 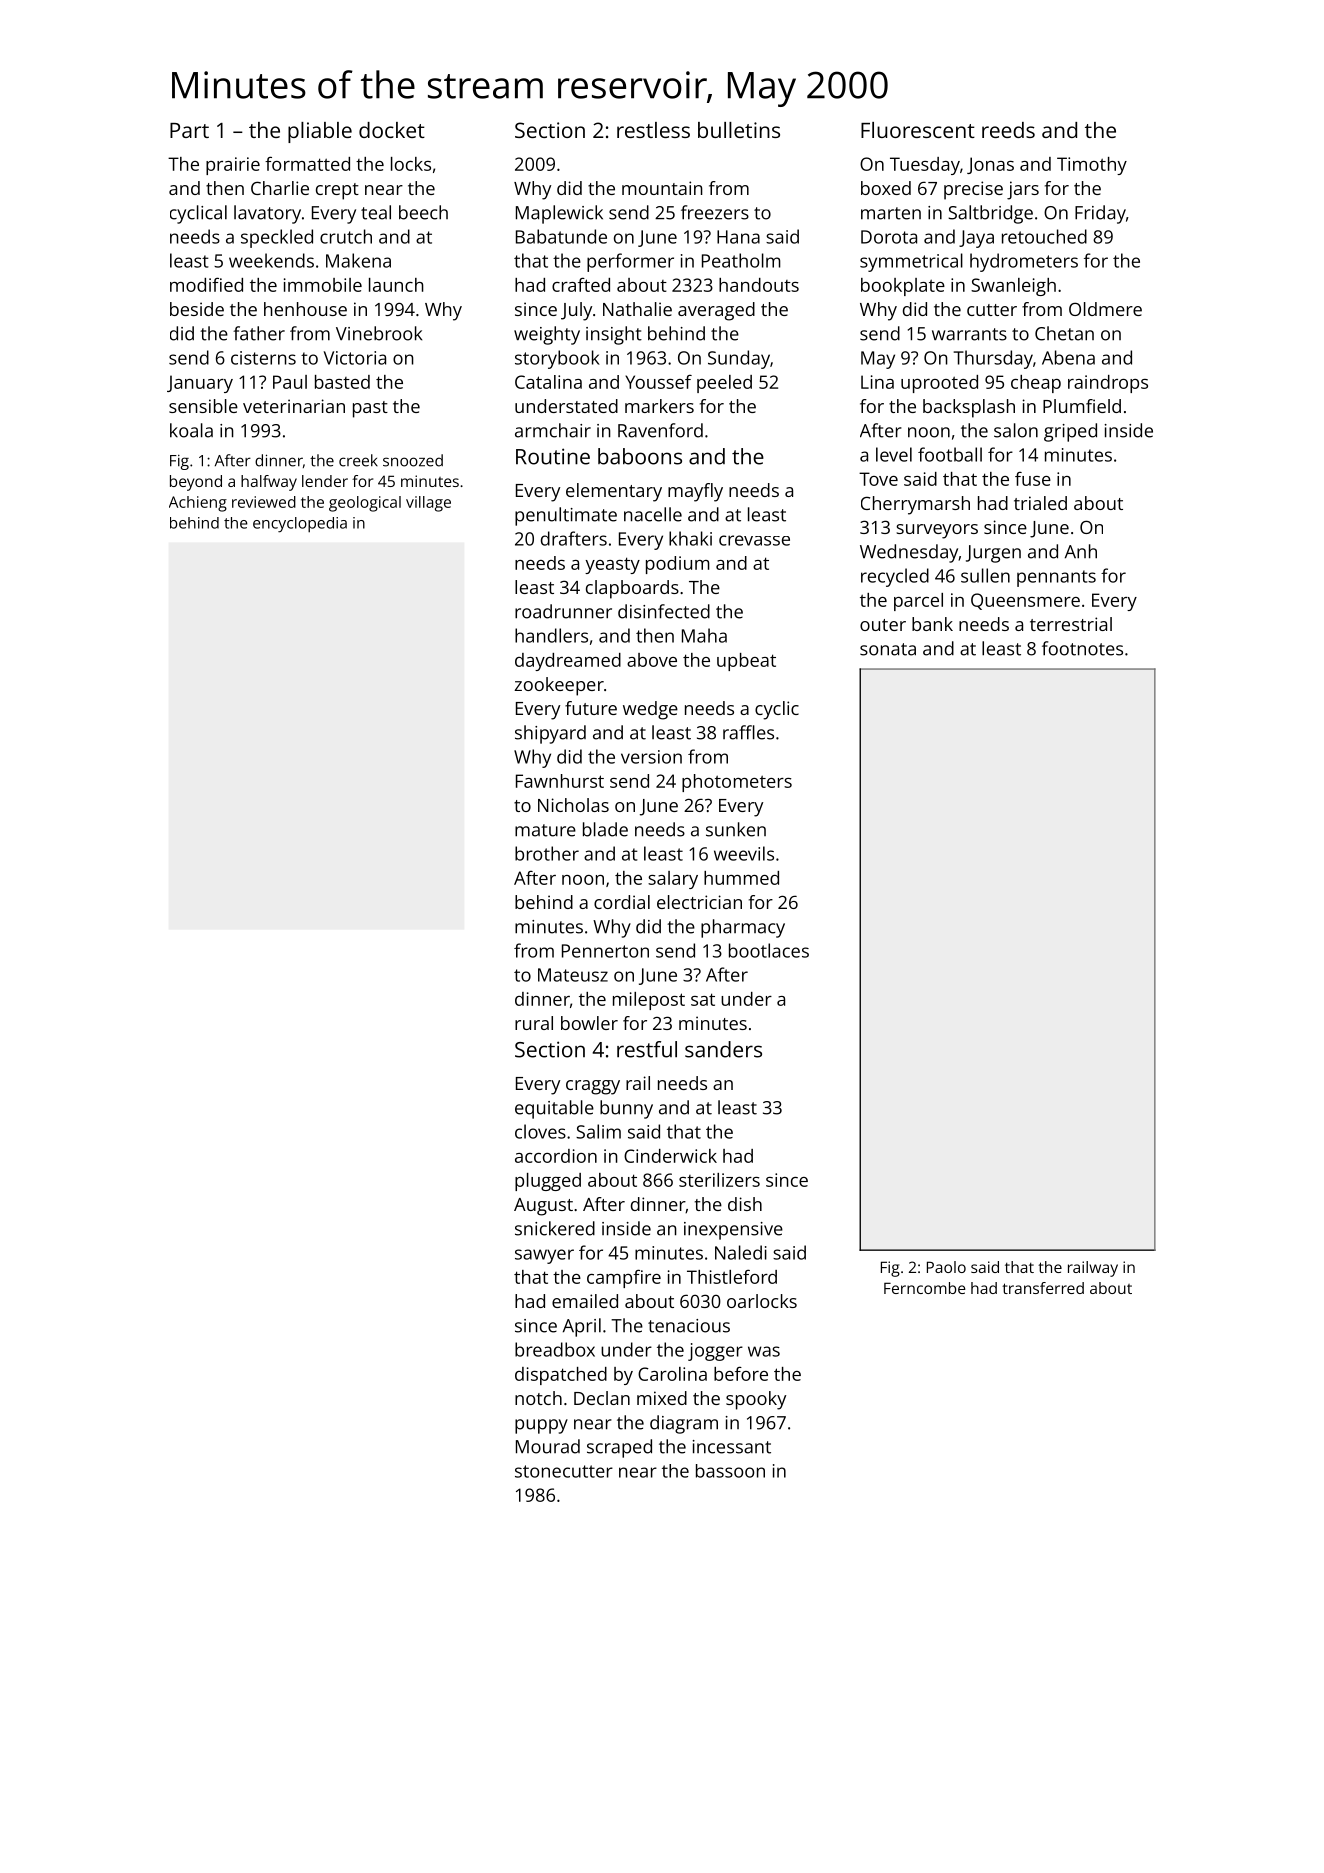 I want to click on brother, so click(x=547, y=853).
